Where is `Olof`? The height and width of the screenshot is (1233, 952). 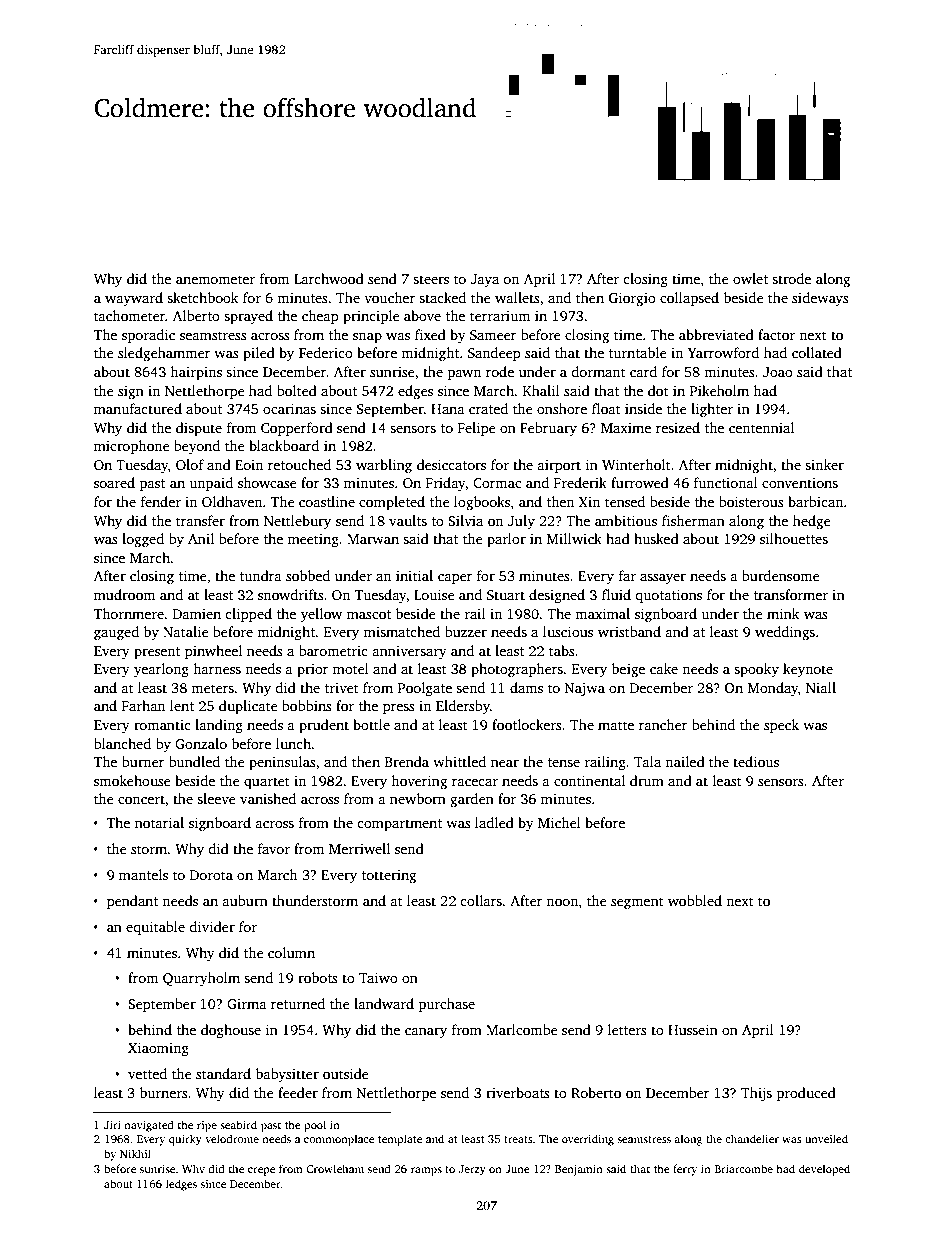
Olof is located at coordinates (190, 464).
